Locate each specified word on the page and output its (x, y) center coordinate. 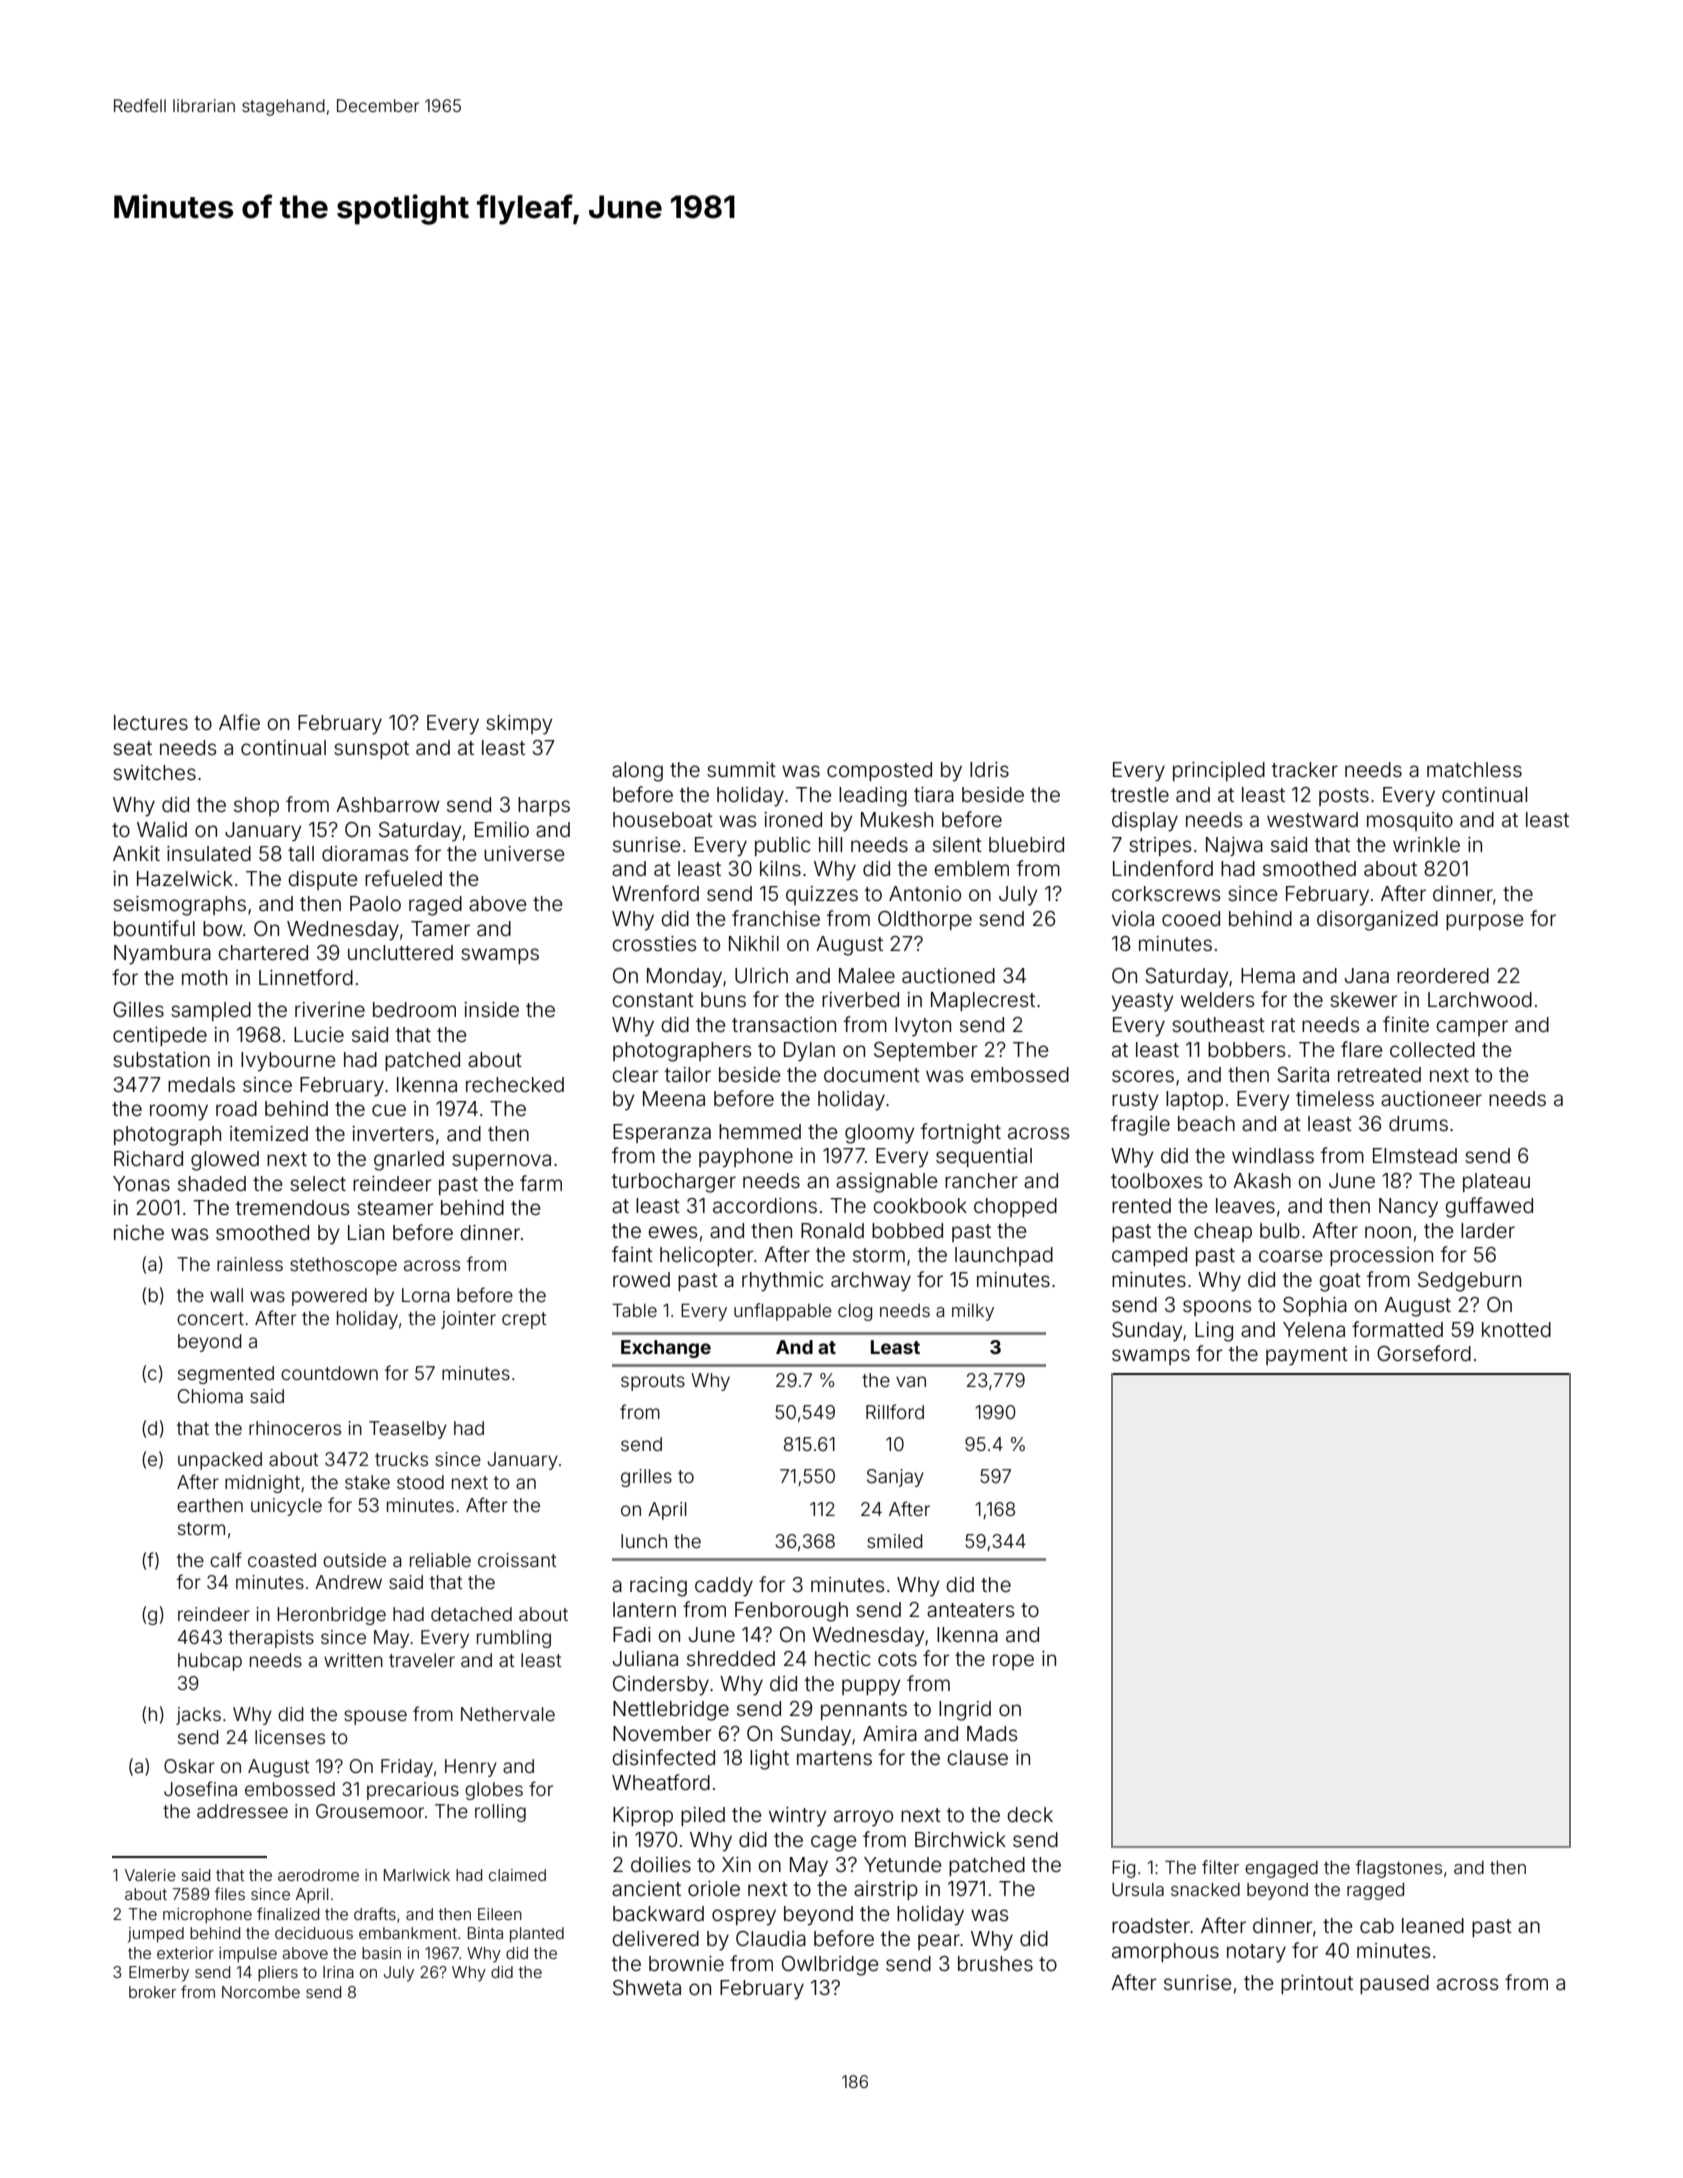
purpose (1485, 922)
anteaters (970, 1610)
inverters (393, 1133)
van (911, 1381)
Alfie (239, 722)
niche (139, 1232)
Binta (485, 1933)
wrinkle (1426, 844)
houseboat (663, 819)
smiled (895, 1541)
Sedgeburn (1469, 1282)
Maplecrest (983, 1001)
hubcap (210, 1662)
